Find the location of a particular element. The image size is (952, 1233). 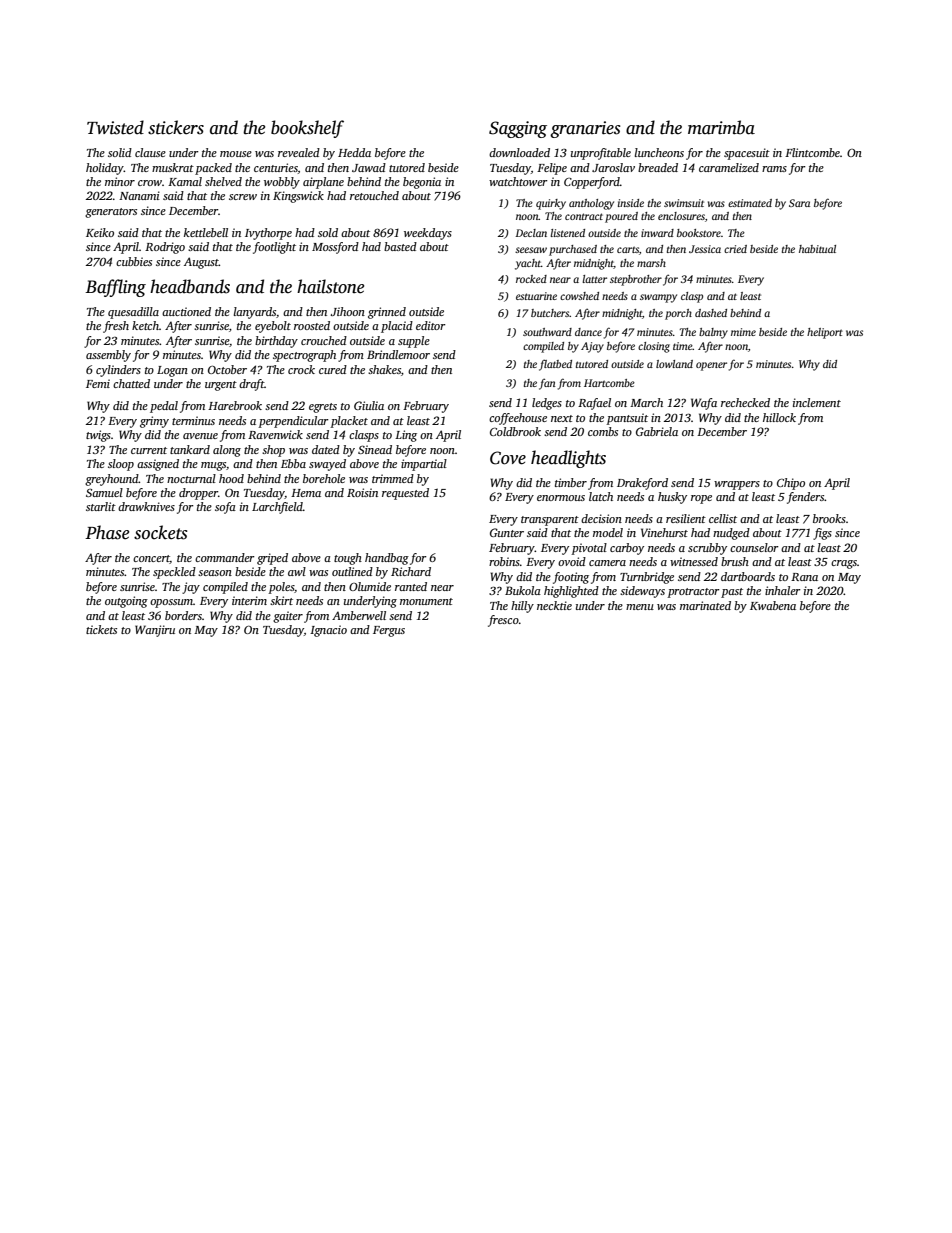

rams is located at coordinates (774, 169).
